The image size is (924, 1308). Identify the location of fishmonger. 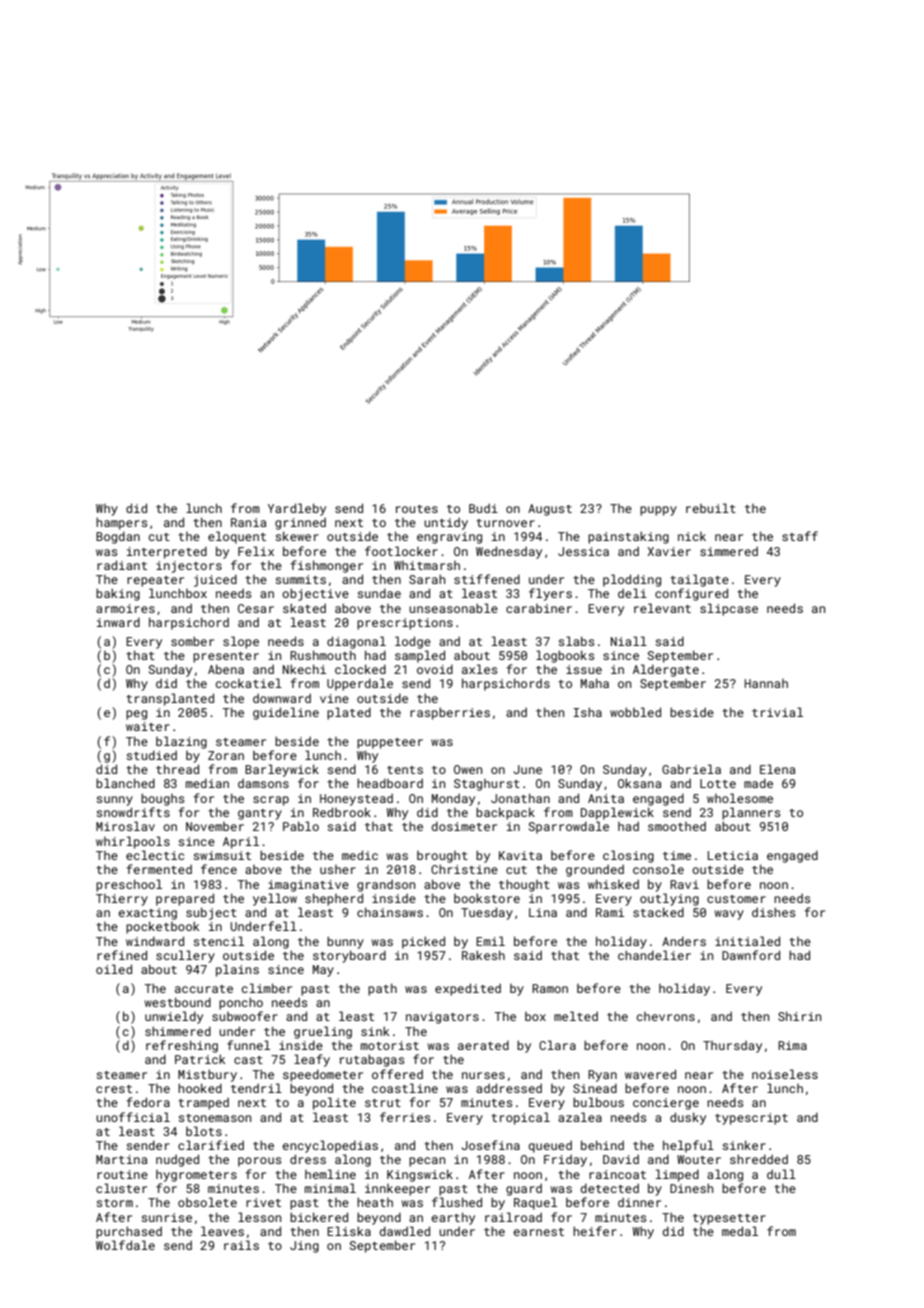
(326, 566).
